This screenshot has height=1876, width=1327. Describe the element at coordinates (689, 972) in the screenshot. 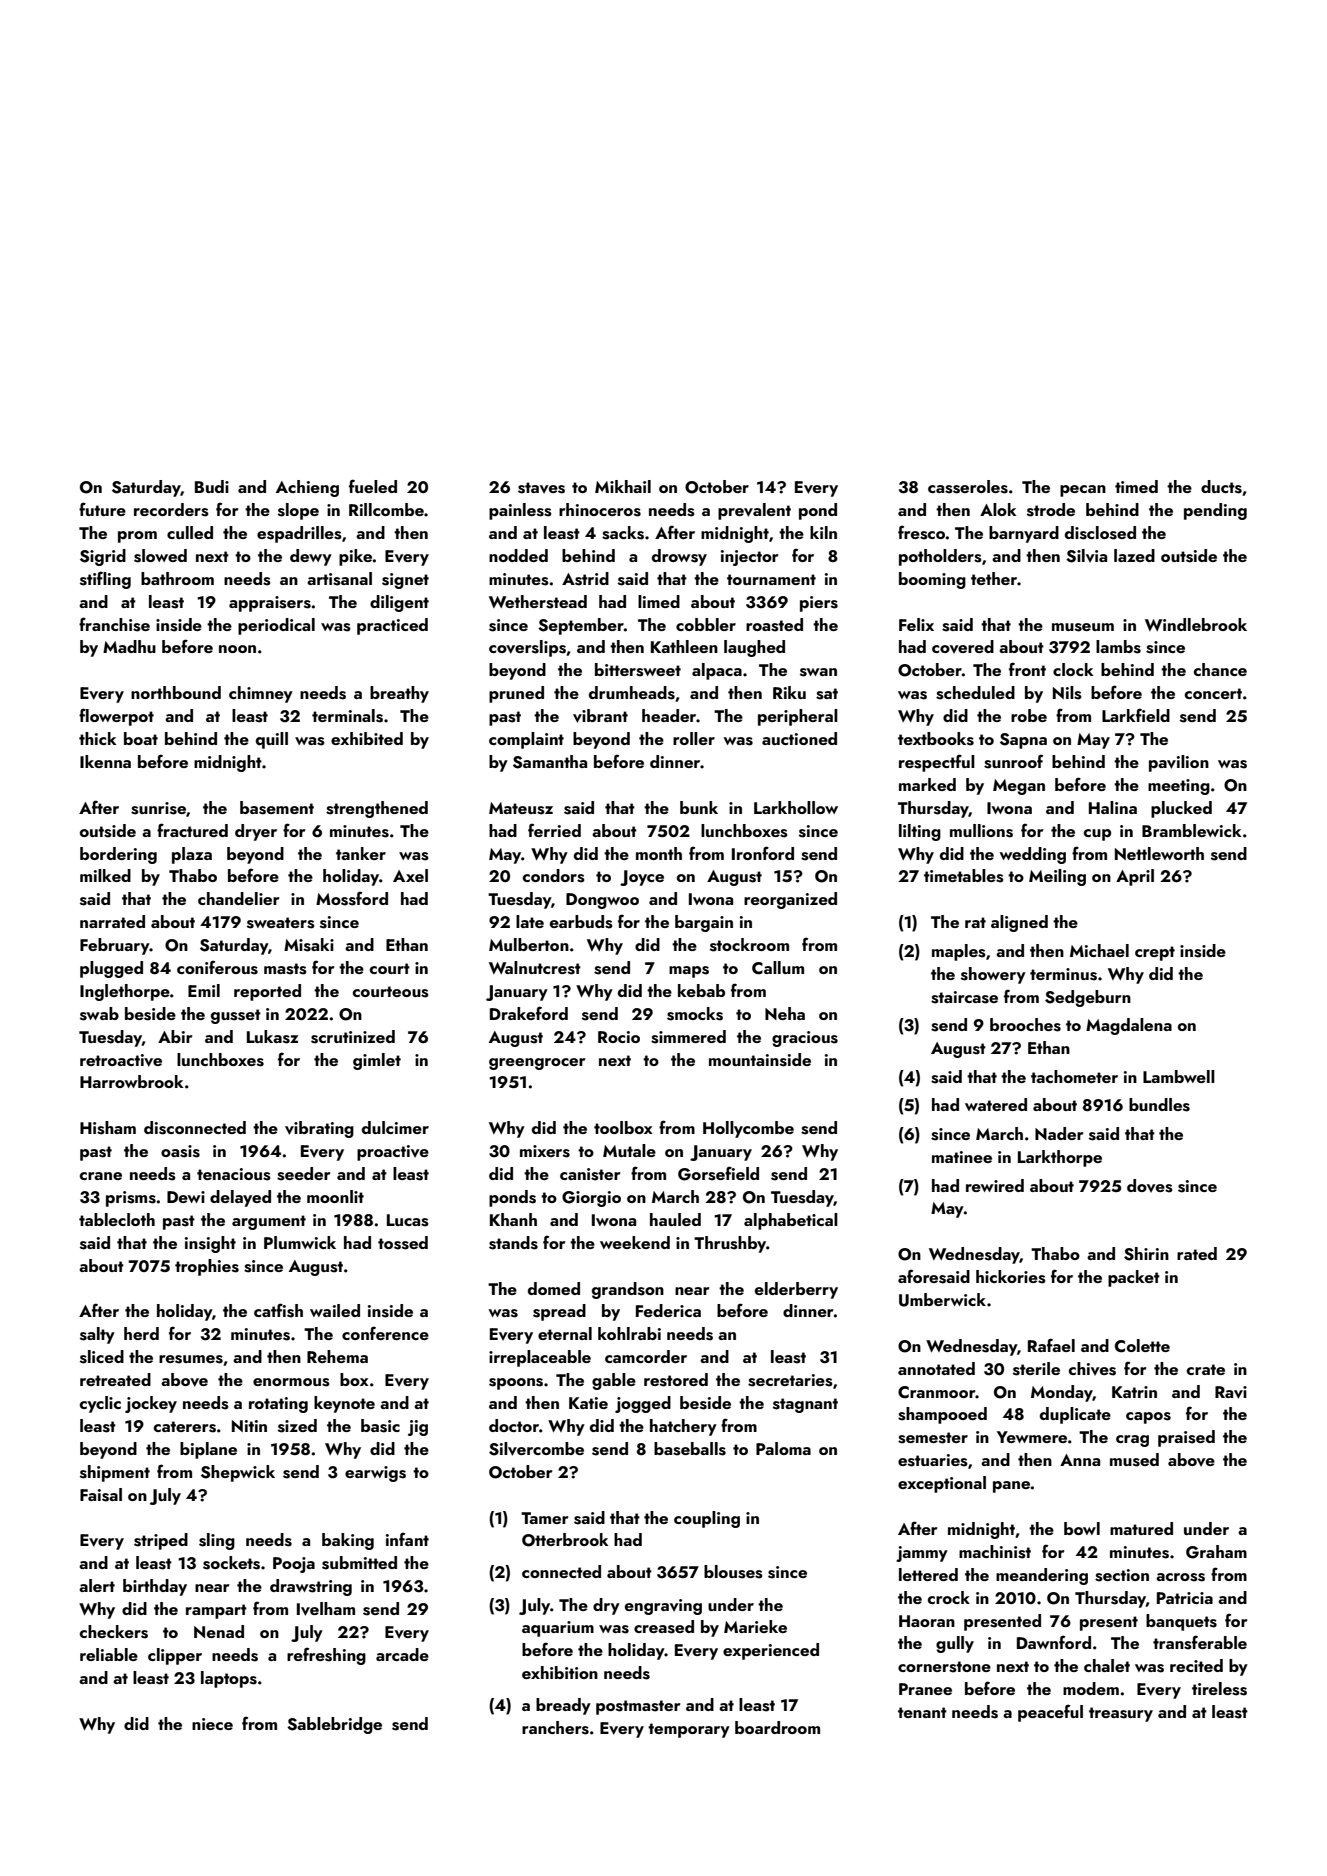

I see `maps` at that location.
